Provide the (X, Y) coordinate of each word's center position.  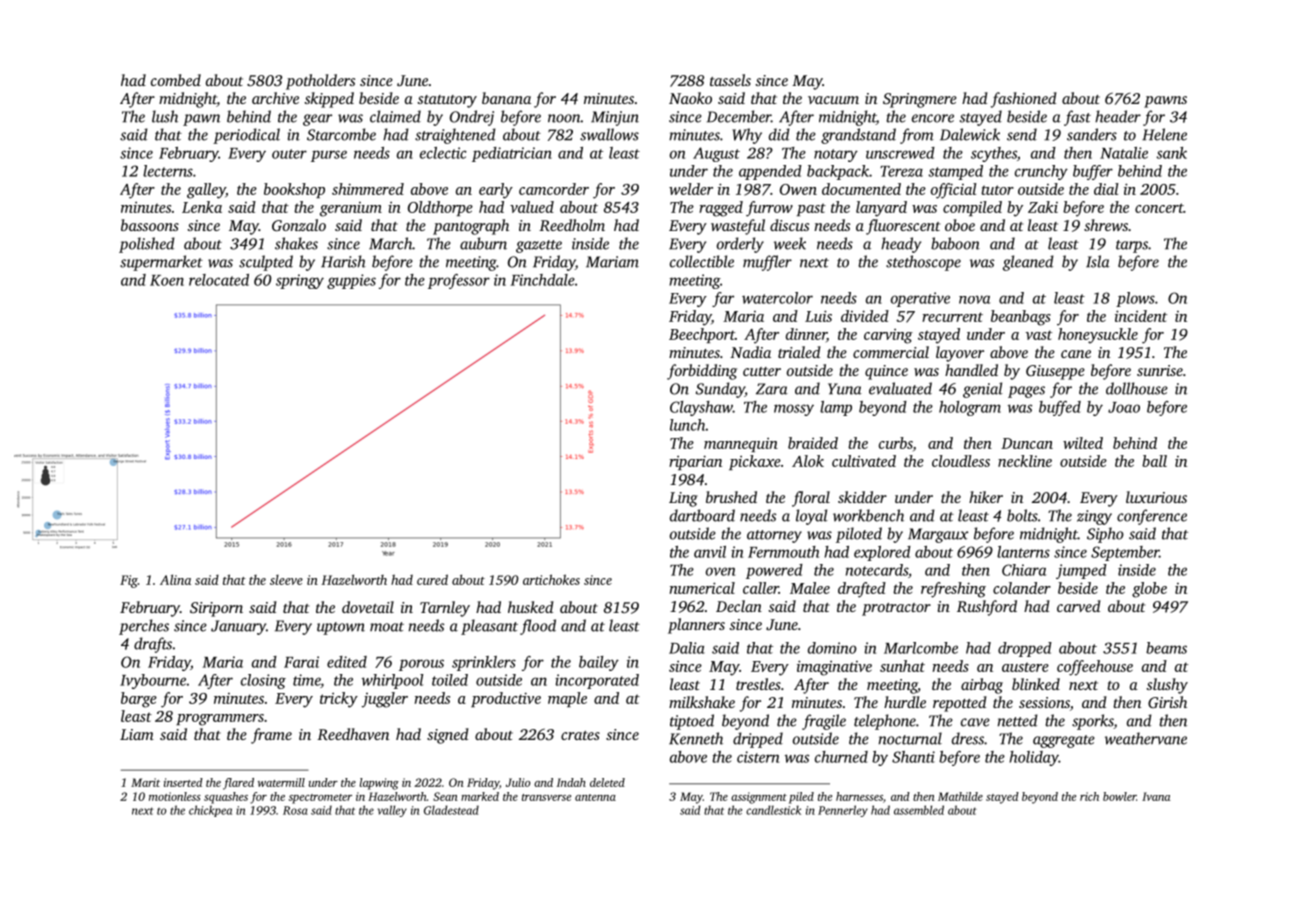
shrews (1106, 225)
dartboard (702, 515)
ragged (721, 209)
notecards (877, 570)
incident (1141, 316)
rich (1089, 796)
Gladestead (451, 810)
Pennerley (843, 811)
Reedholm (572, 225)
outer (289, 154)
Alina (175, 579)
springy (300, 281)
